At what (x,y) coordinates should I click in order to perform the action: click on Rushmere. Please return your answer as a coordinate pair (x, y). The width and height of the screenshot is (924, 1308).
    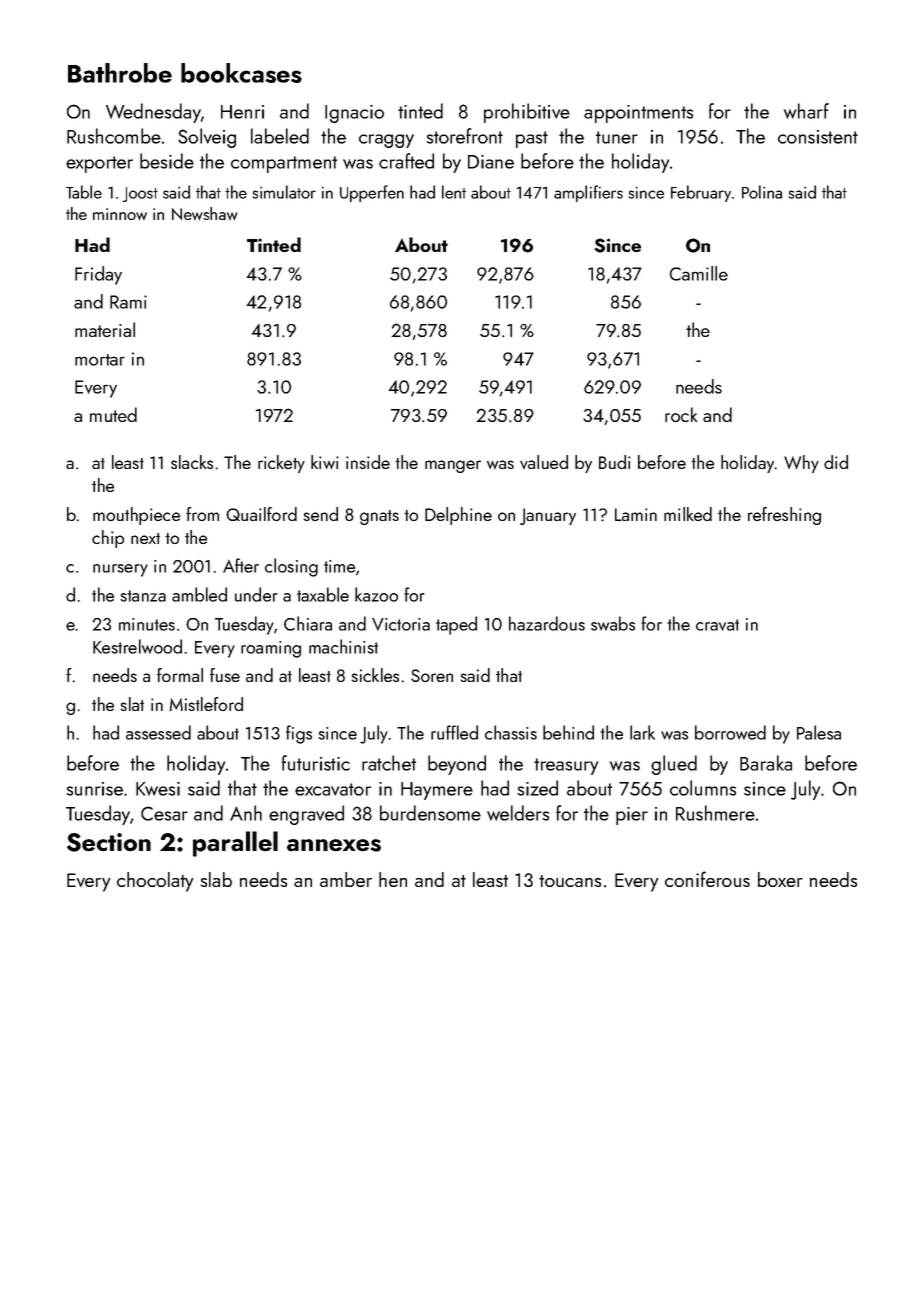
    Looking at the image, I should click on (715, 813).
